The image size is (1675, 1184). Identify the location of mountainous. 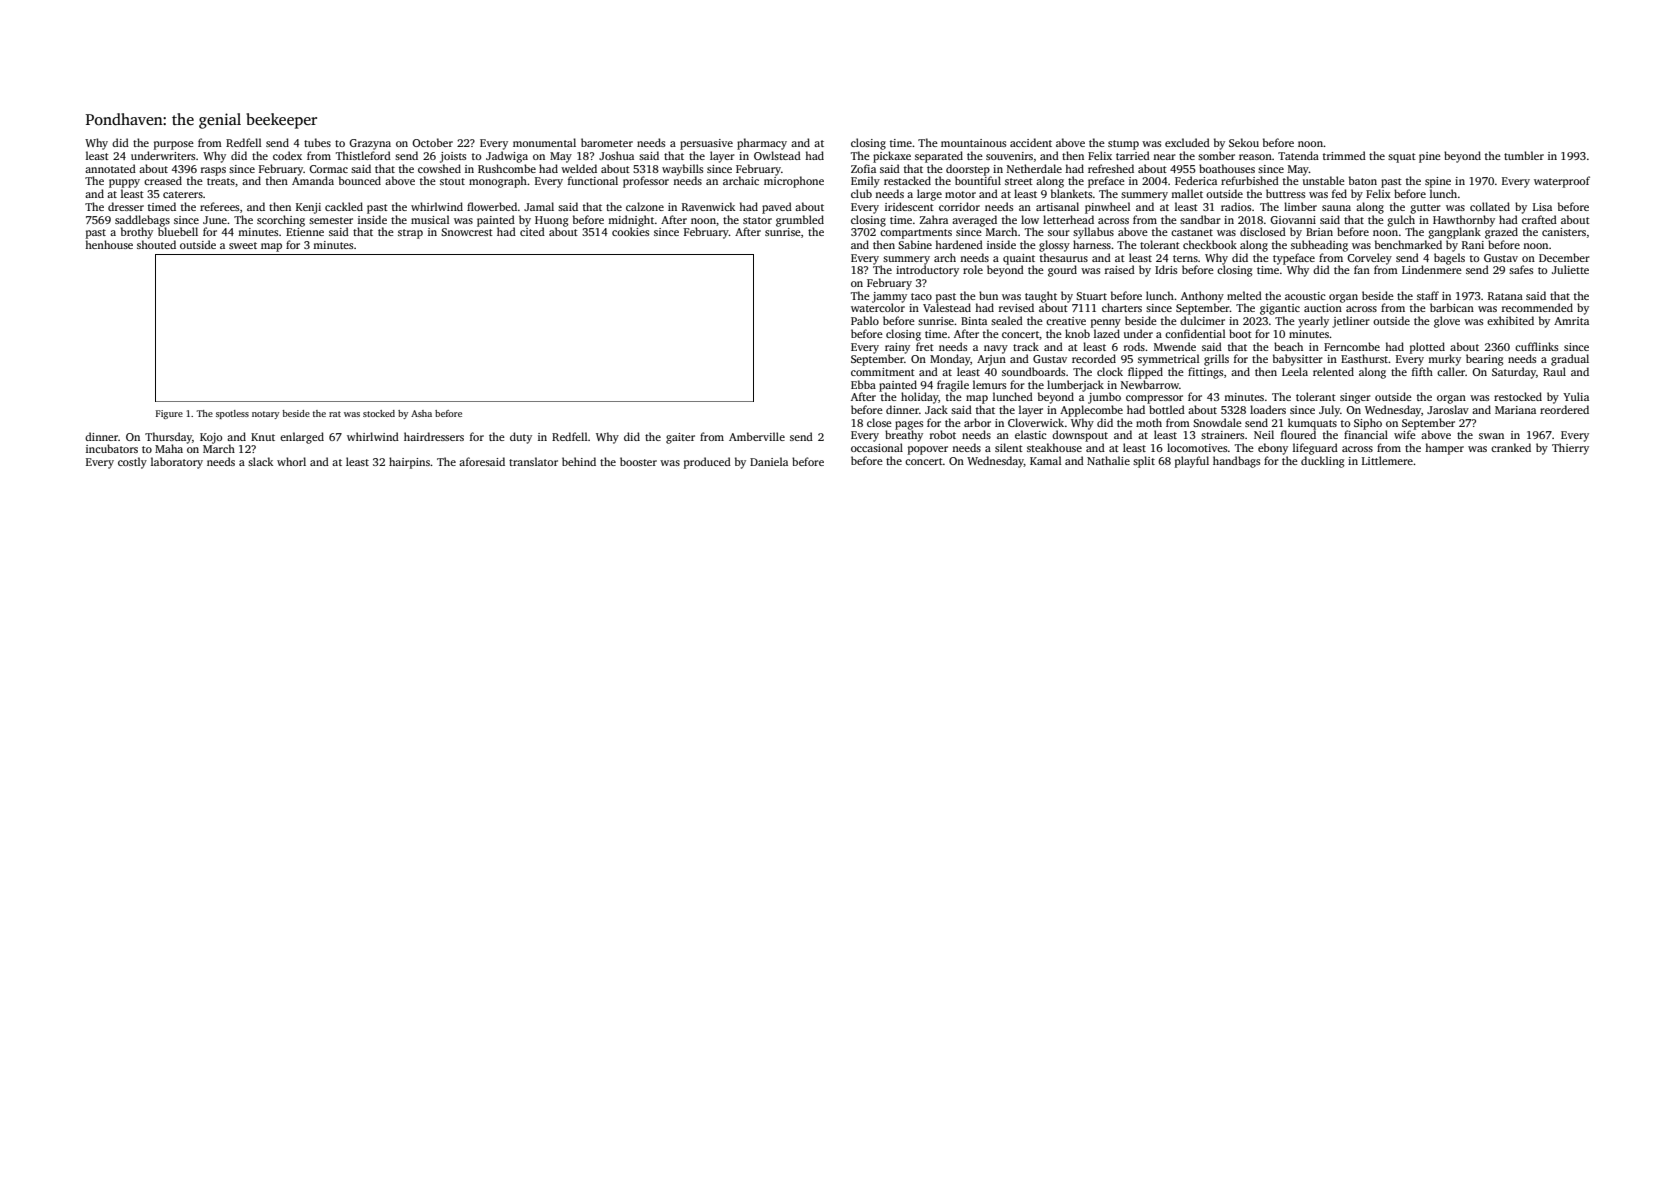
(973, 143).
